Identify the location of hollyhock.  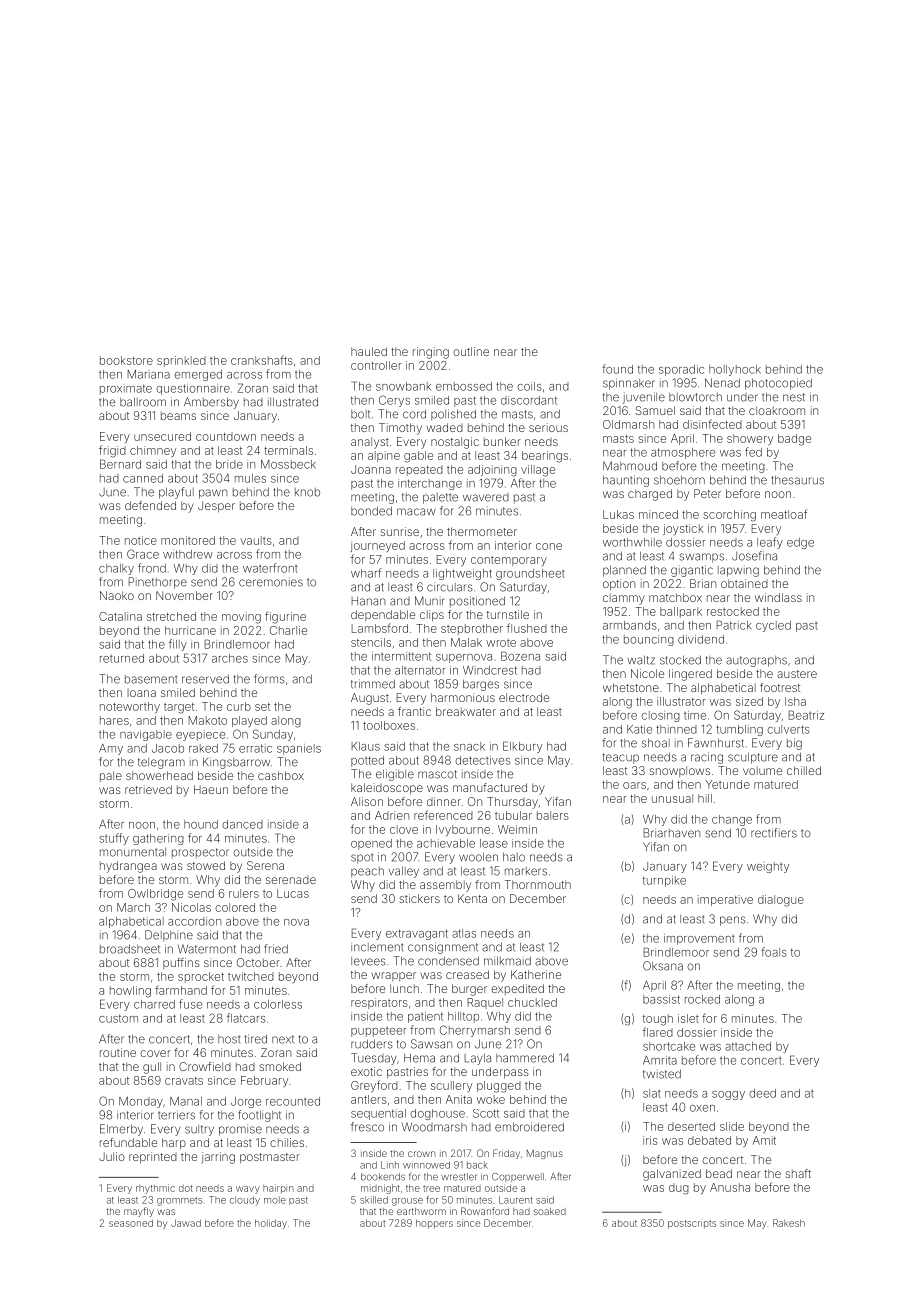
(735, 370).
